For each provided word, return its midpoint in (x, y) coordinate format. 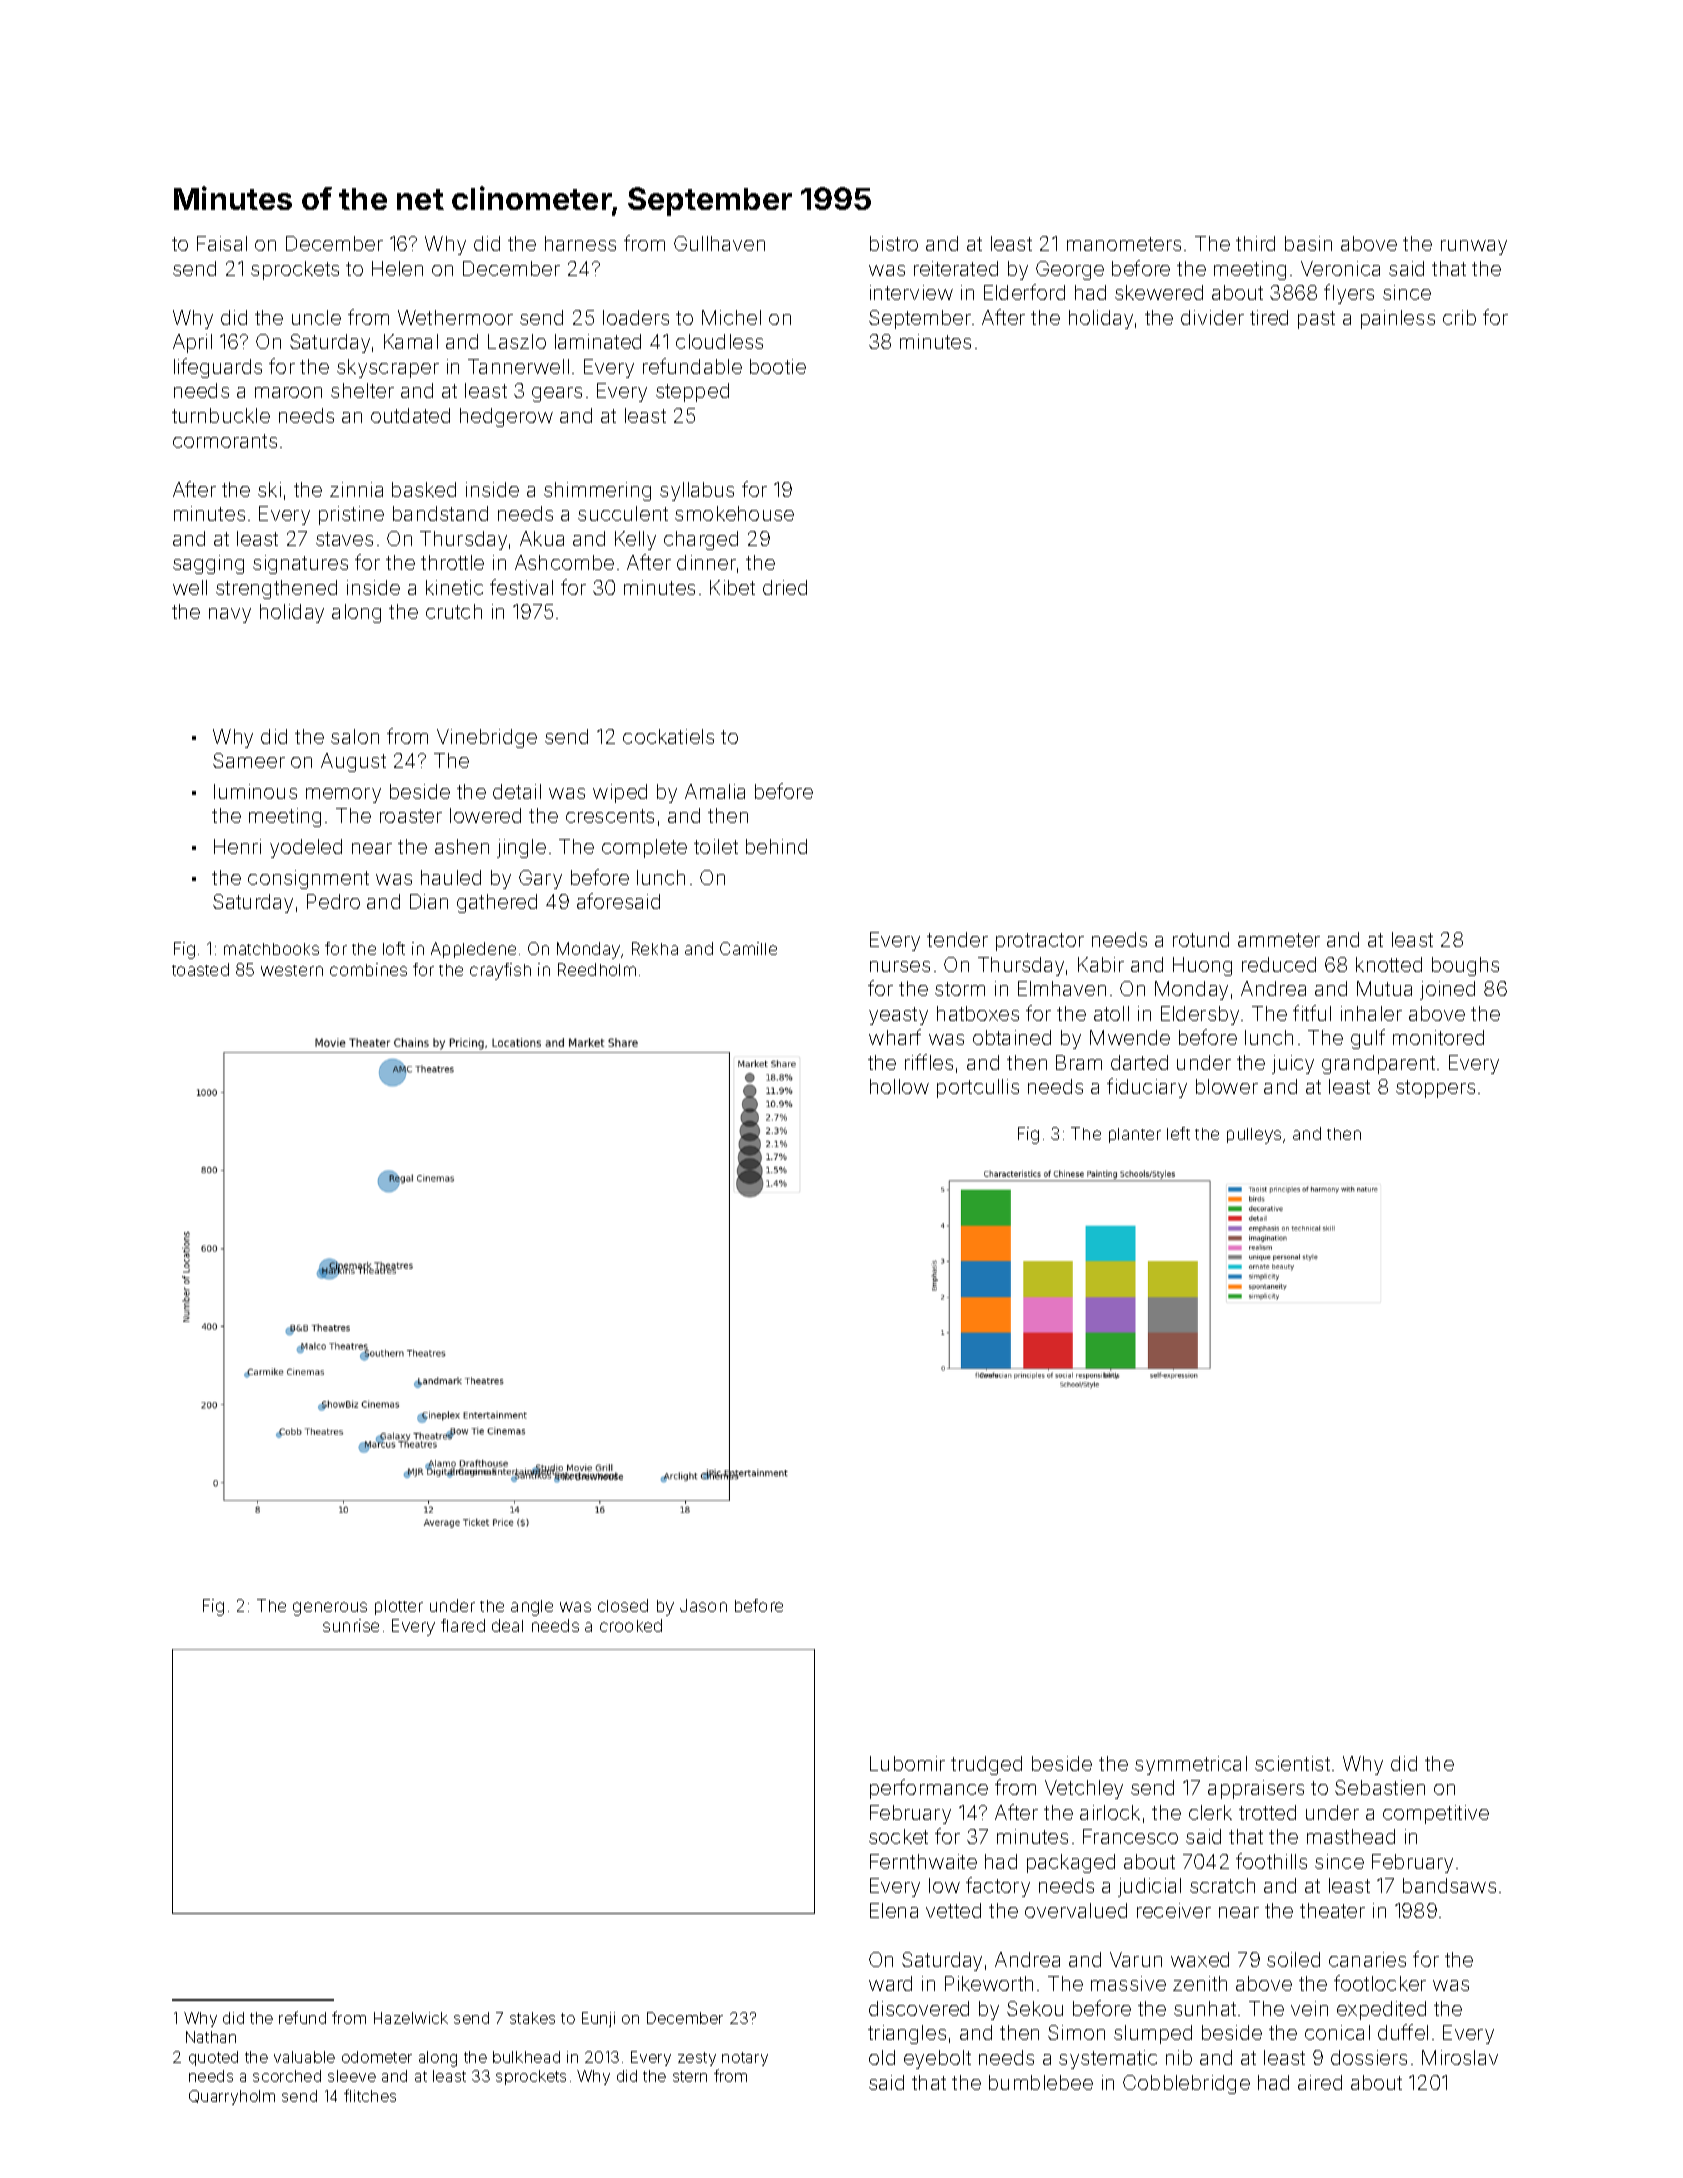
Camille (748, 948)
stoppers (1435, 1089)
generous (330, 1609)
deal (507, 1625)
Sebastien (1380, 1787)
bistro (894, 243)
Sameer (249, 760)
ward (890, 1983)
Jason (703, 1605)
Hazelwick (411, 2018)
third (1255, 243)
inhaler (1371, 1013)
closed (623, 1605)
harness (580, 243)
